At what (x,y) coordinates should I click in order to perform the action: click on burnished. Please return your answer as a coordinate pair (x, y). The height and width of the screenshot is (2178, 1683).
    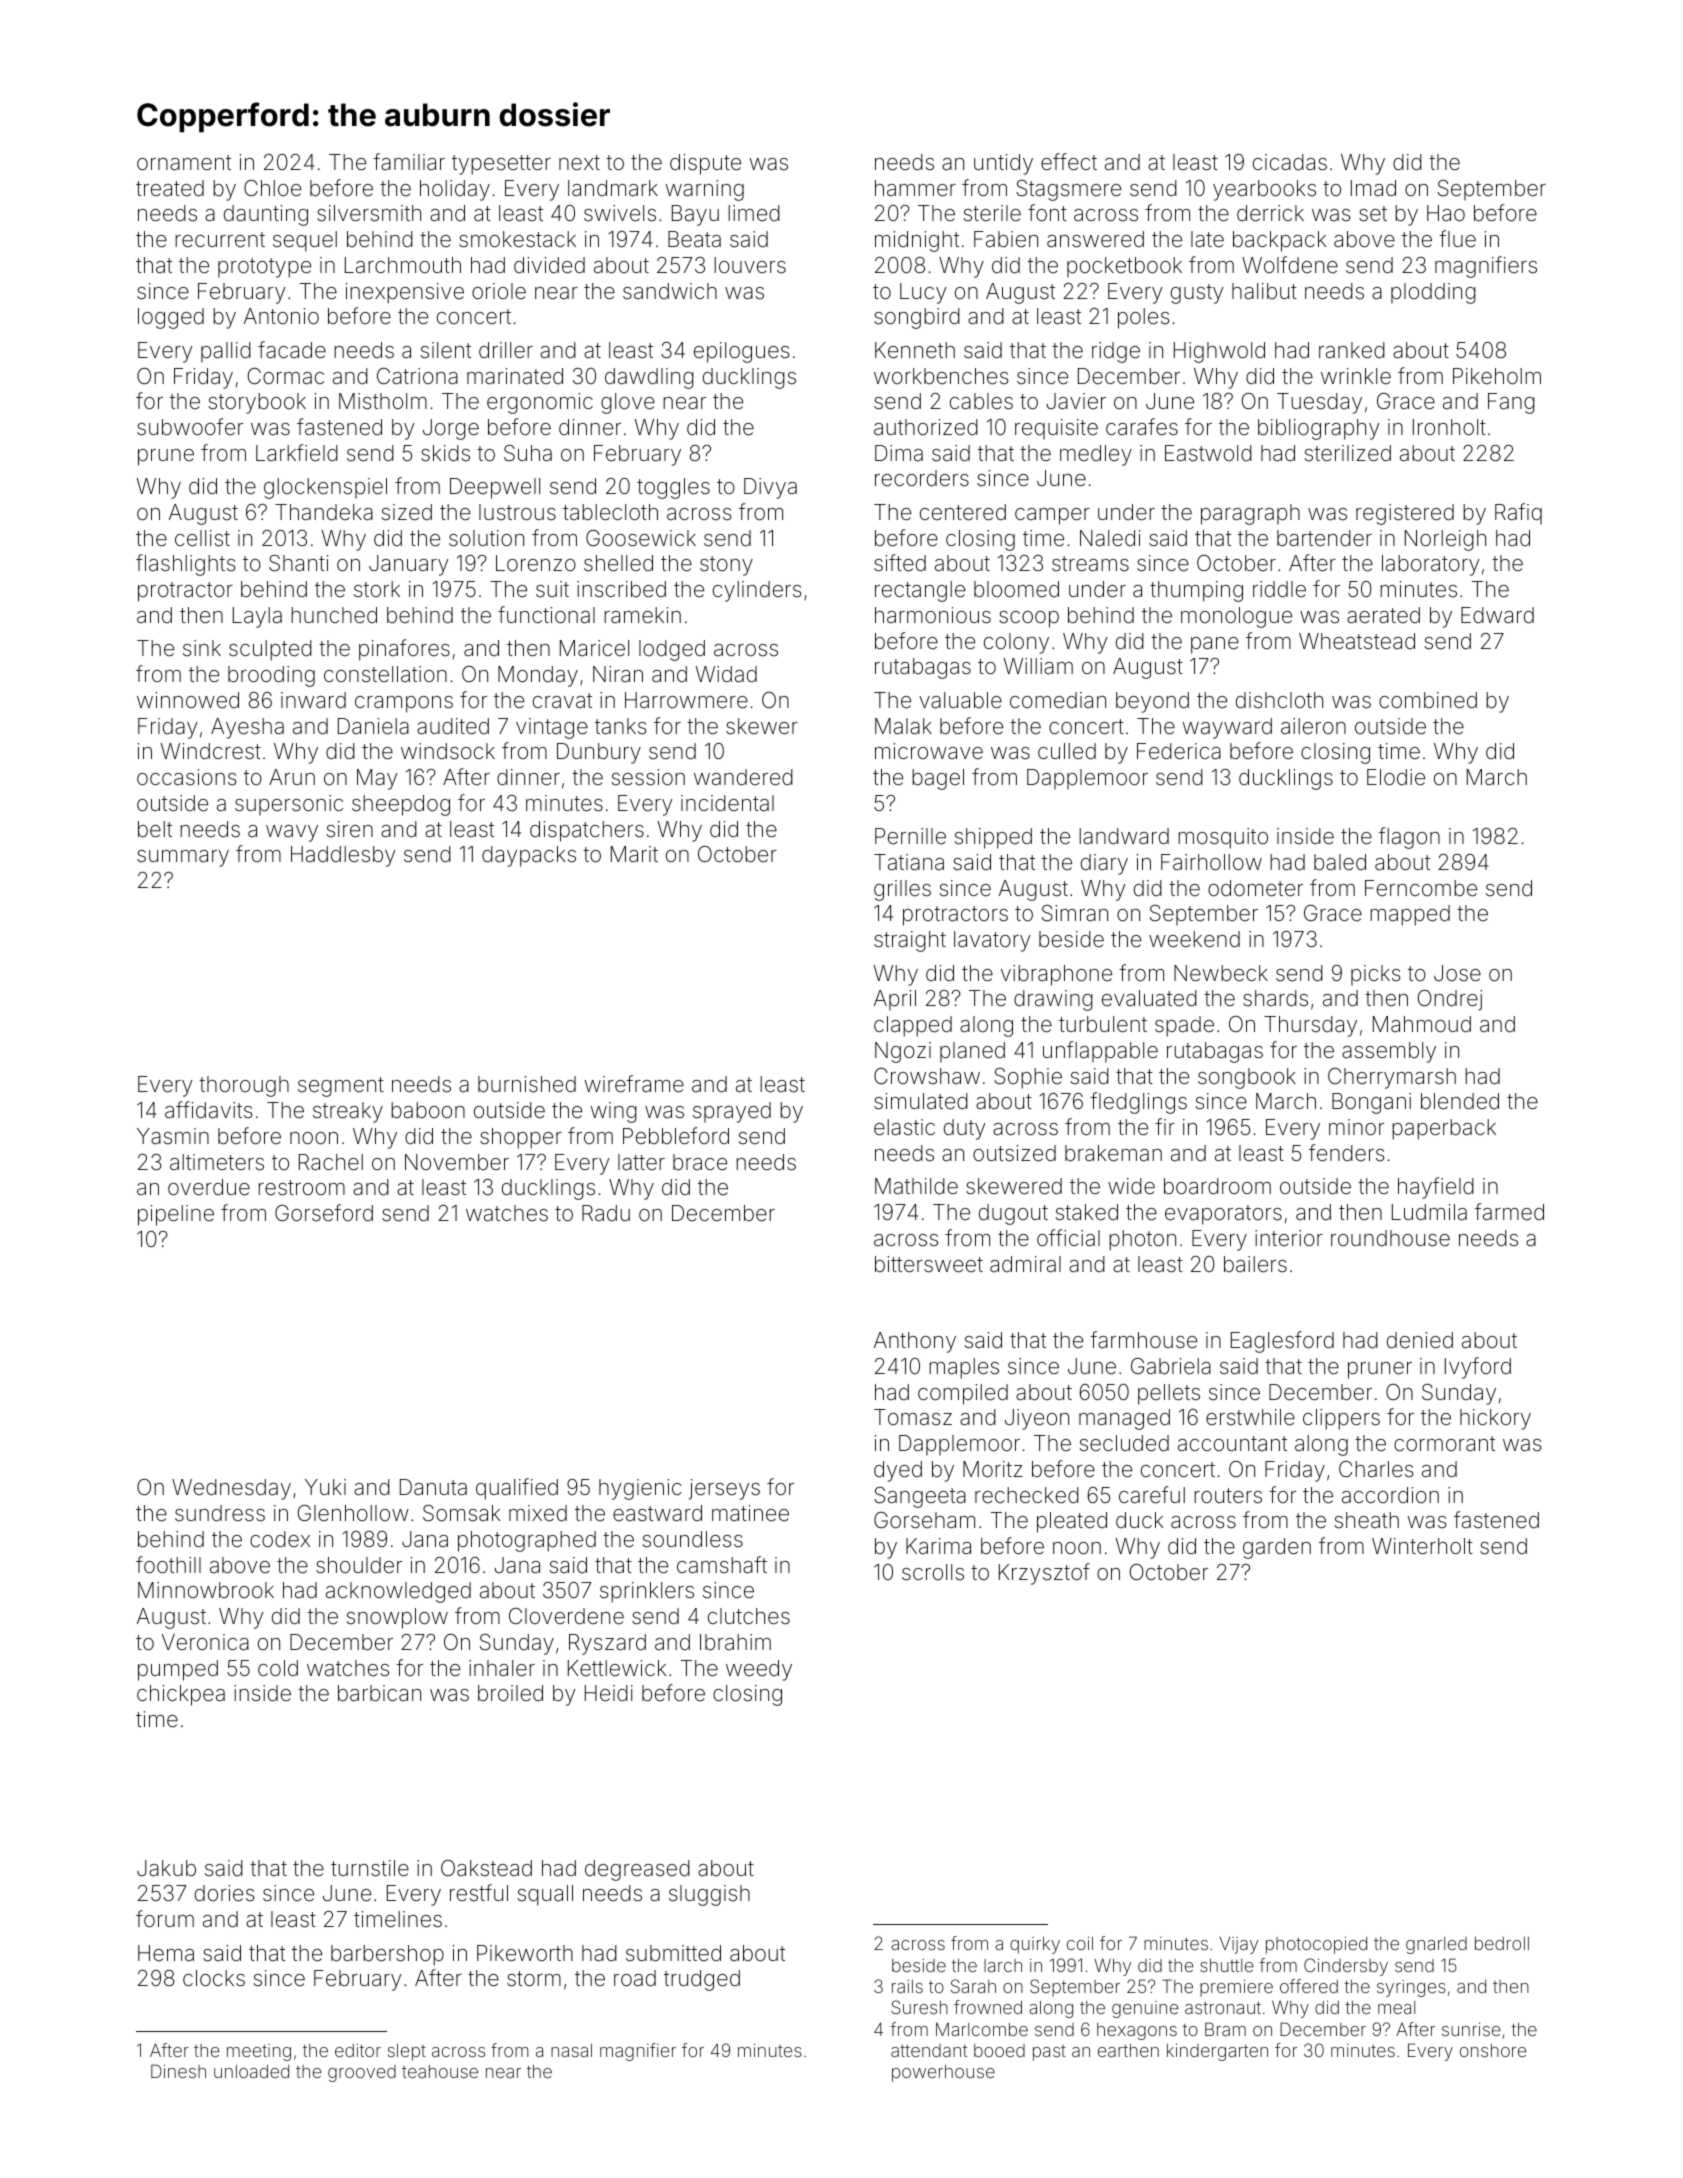
    Looking at the image, I should click on (527, 1084).
